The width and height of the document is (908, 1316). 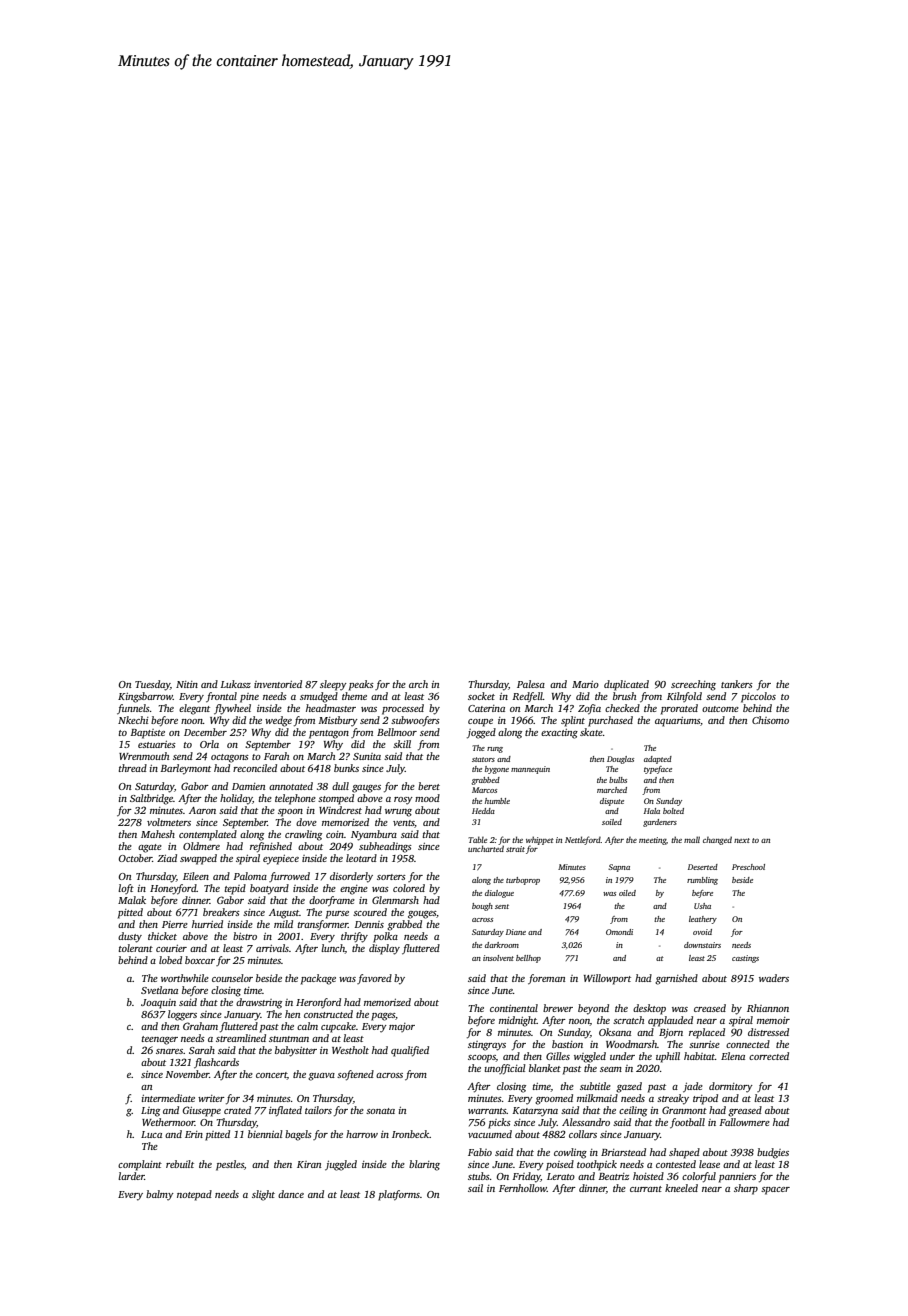 I want to click on Chisomo, so click(x=770, y=720).
